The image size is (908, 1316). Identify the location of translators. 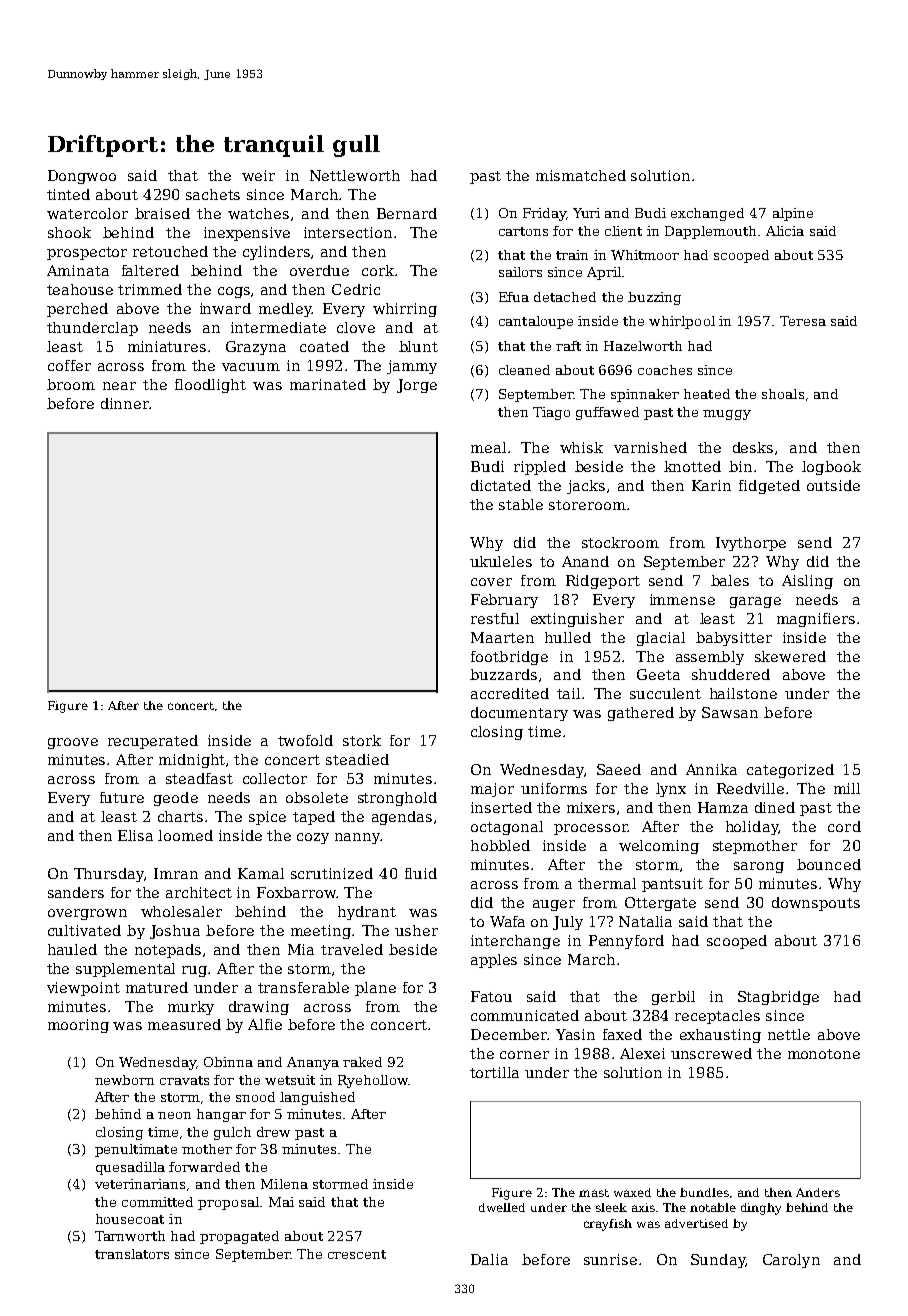
(132, 1254).
